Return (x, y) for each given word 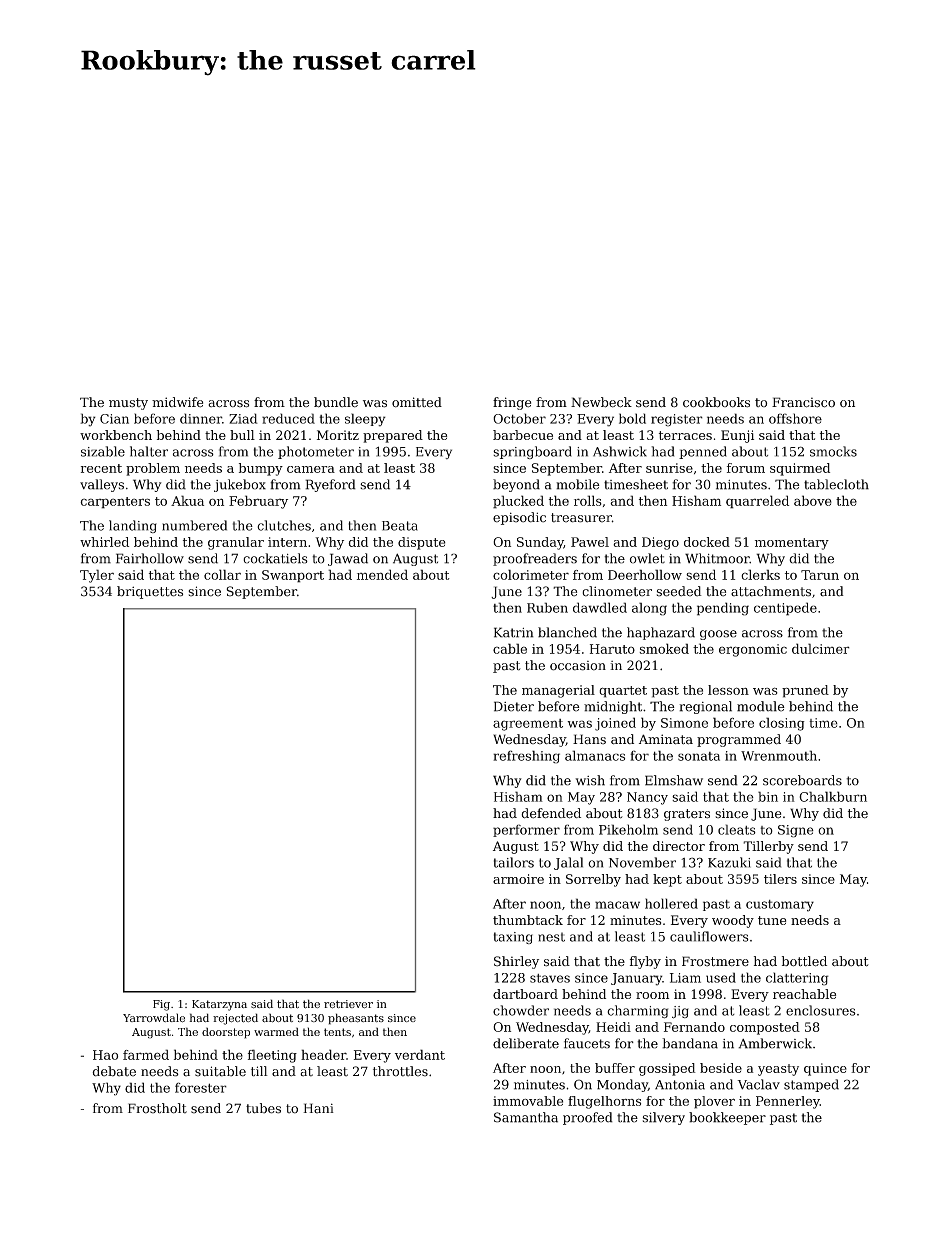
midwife (177, 402)
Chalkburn (833, 796)
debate (114, 1071)
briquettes (150, 592)
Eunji (737, 436)
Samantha (526, 1117)
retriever (348, 1004)
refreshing (526, 757)
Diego (660, 543)
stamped (811, 1085)
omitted (417, 402)
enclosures (821, 1010)
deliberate (526, 1043)
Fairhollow (150, 558)
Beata (400, 526)
